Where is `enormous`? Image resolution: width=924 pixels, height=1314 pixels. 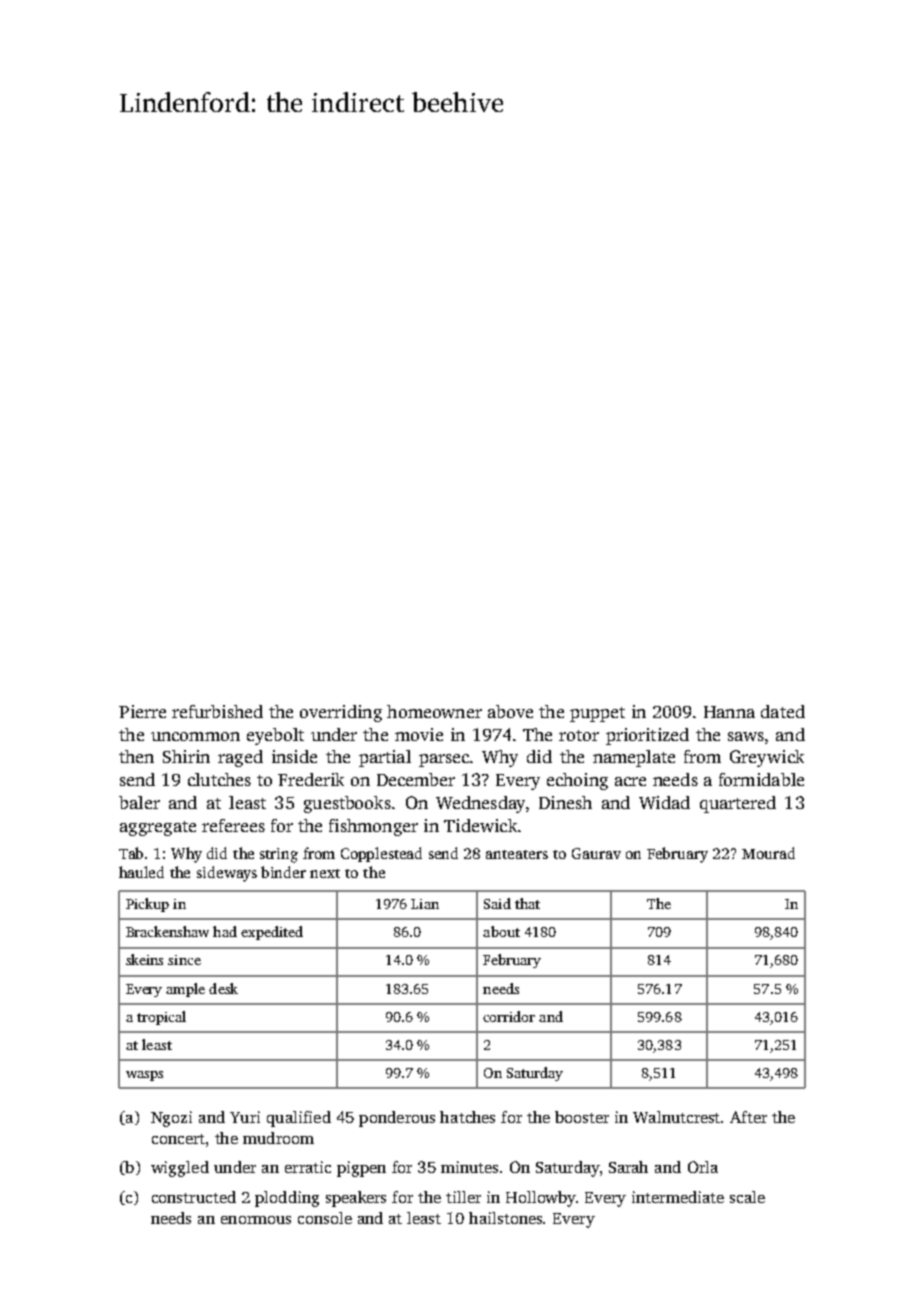 enormous is located at coordinates (256, 1220).
